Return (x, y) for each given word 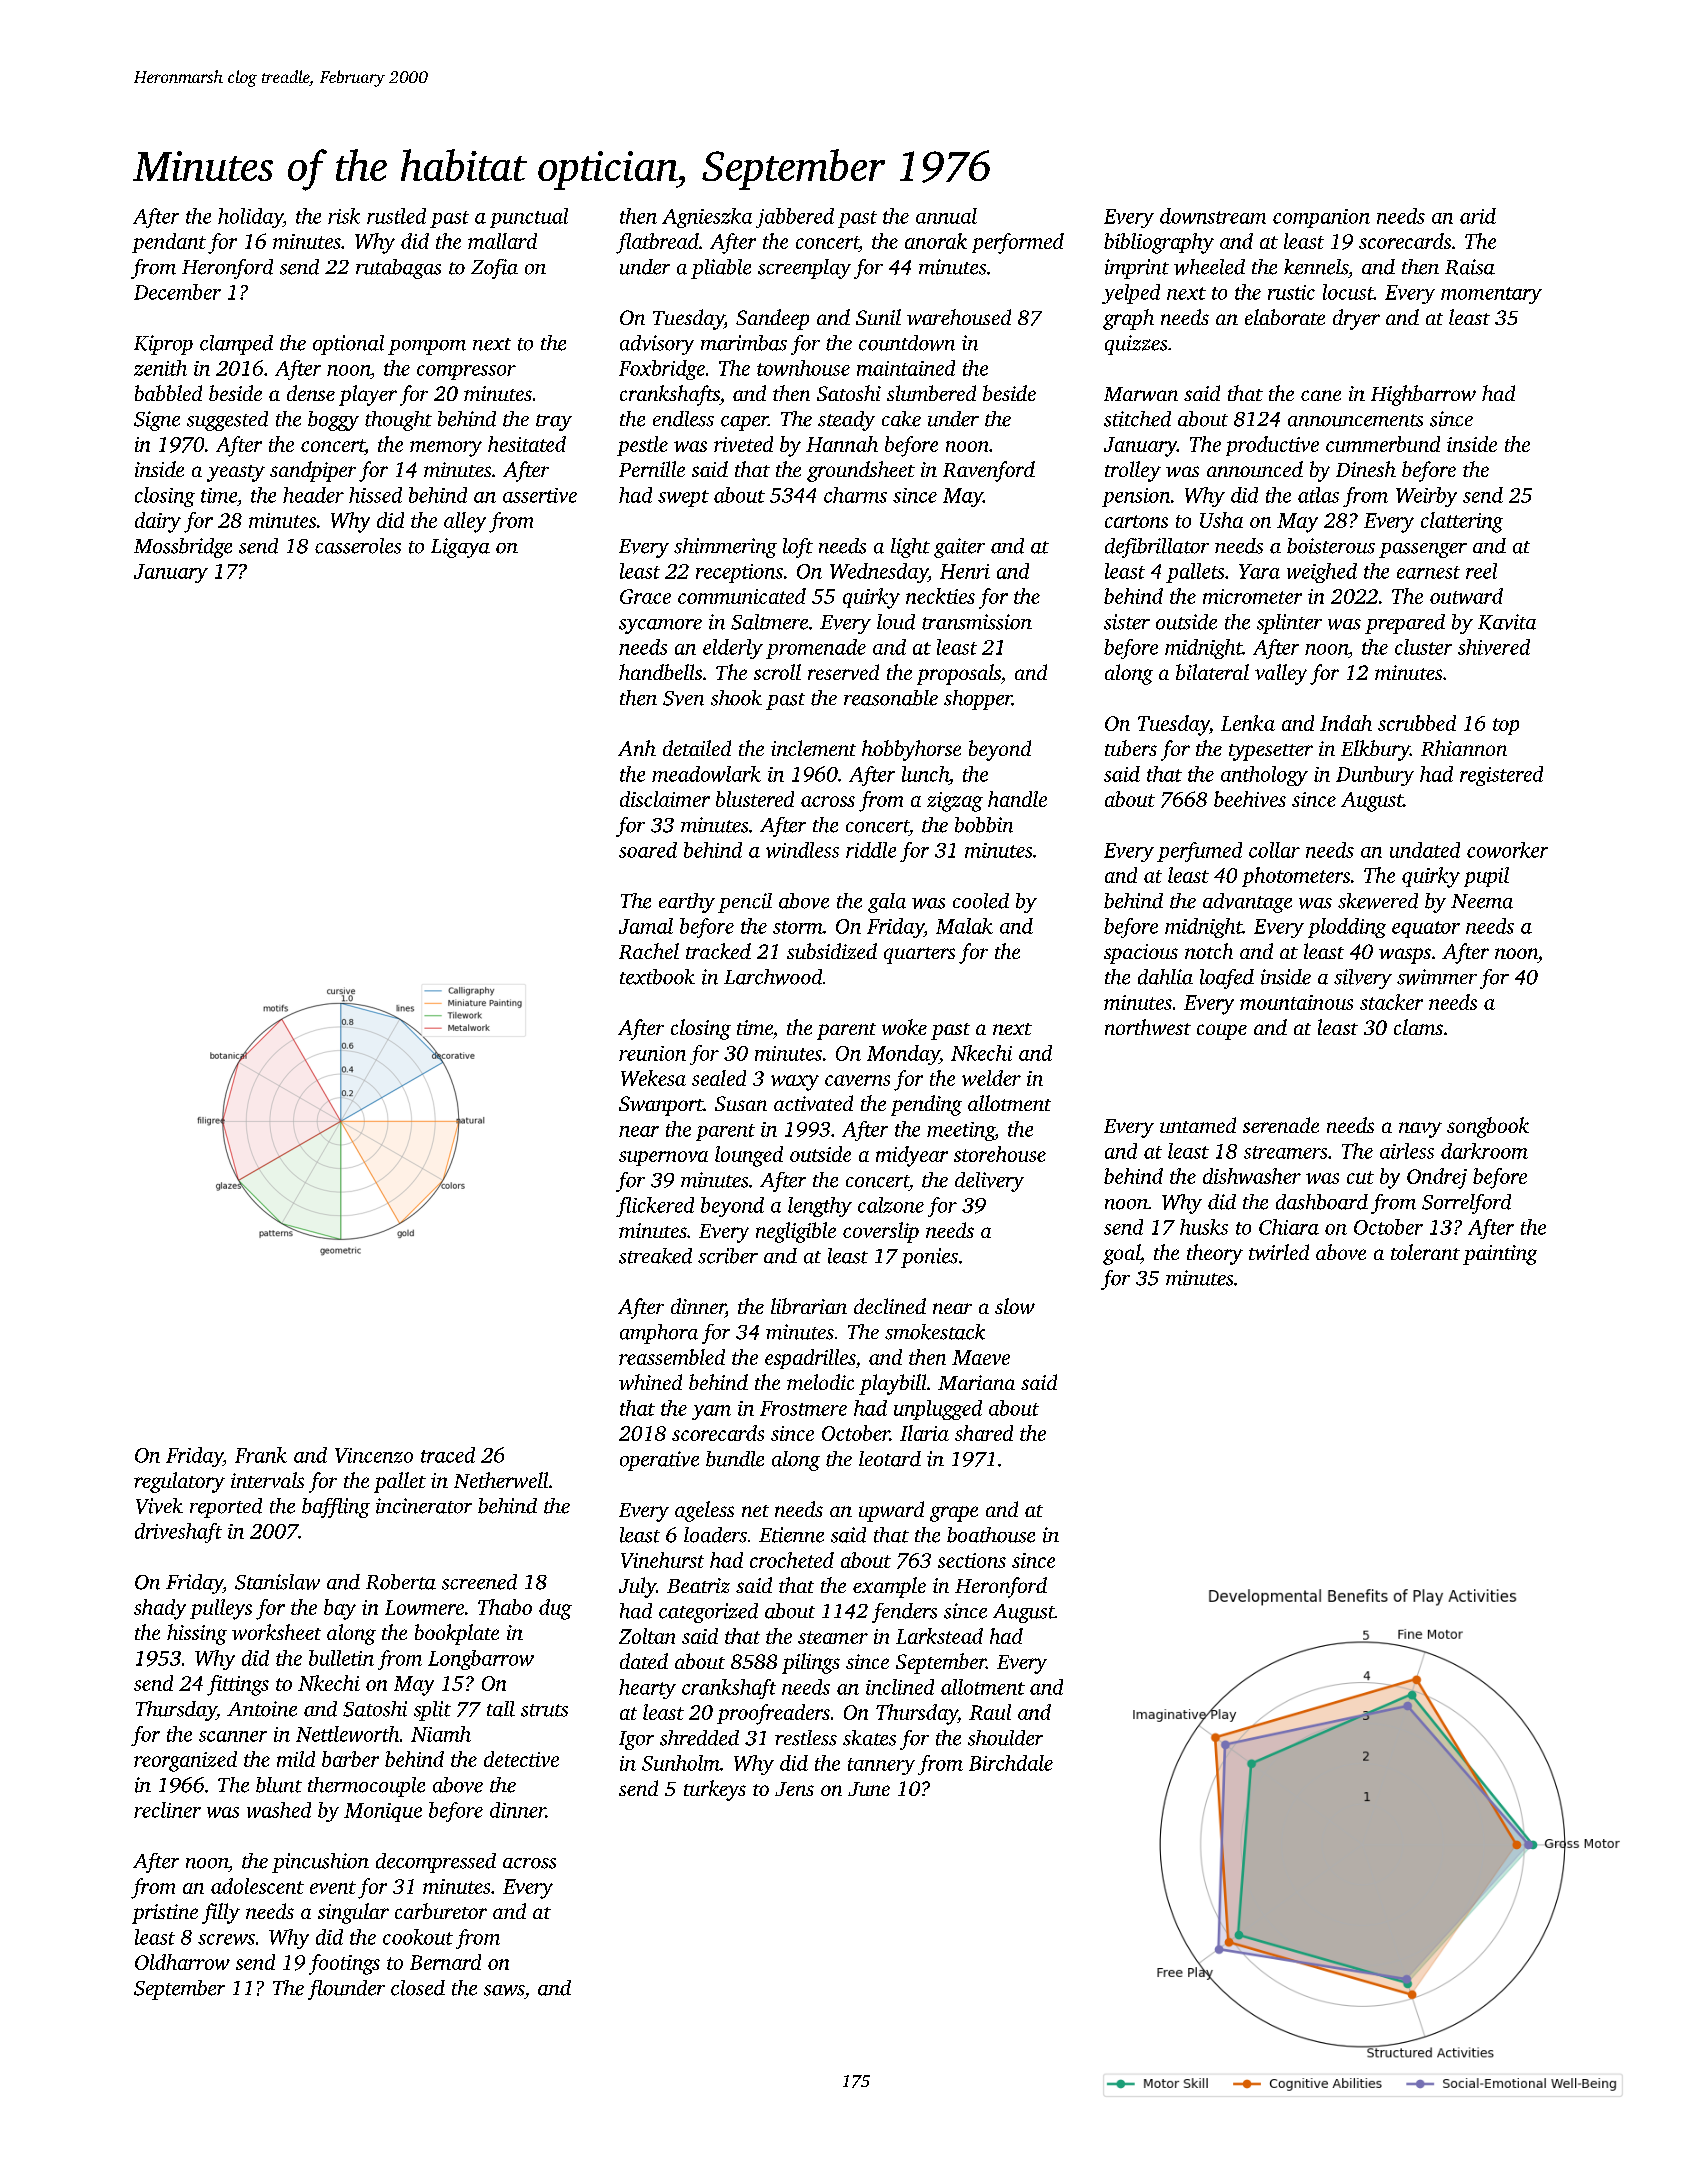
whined (650, 1382)
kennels (1316, 267)
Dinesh (1366, 469)
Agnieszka (707, 218)
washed (279, 1810)
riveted (743, 444)
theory (1215, 1254)
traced (448, 1455)
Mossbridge (183, 548)
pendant (169, 243)
